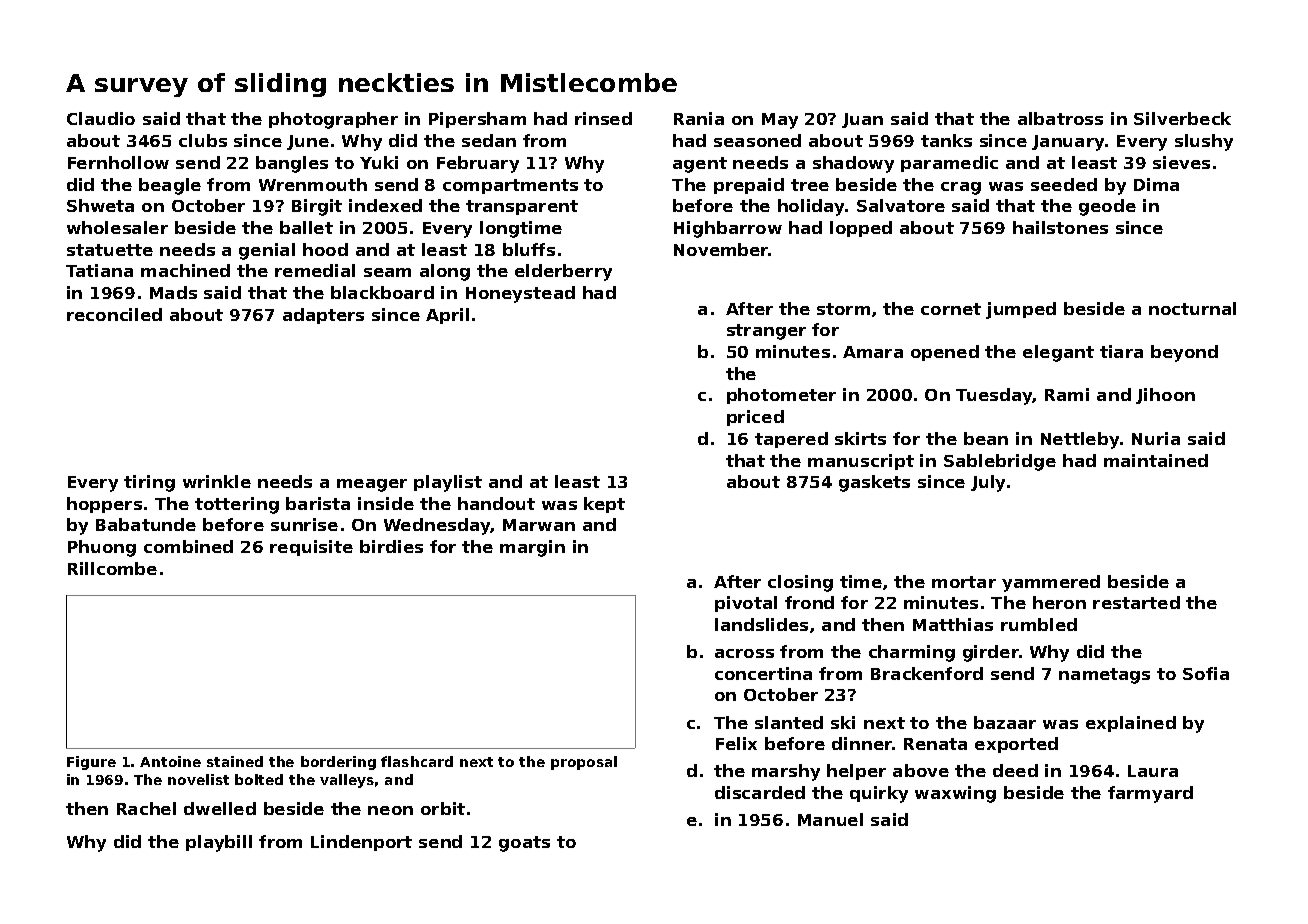  What do you see at coordinates (114, 314) in the screenshot?
I see `reconciled` at bounding box center [114, 314].
